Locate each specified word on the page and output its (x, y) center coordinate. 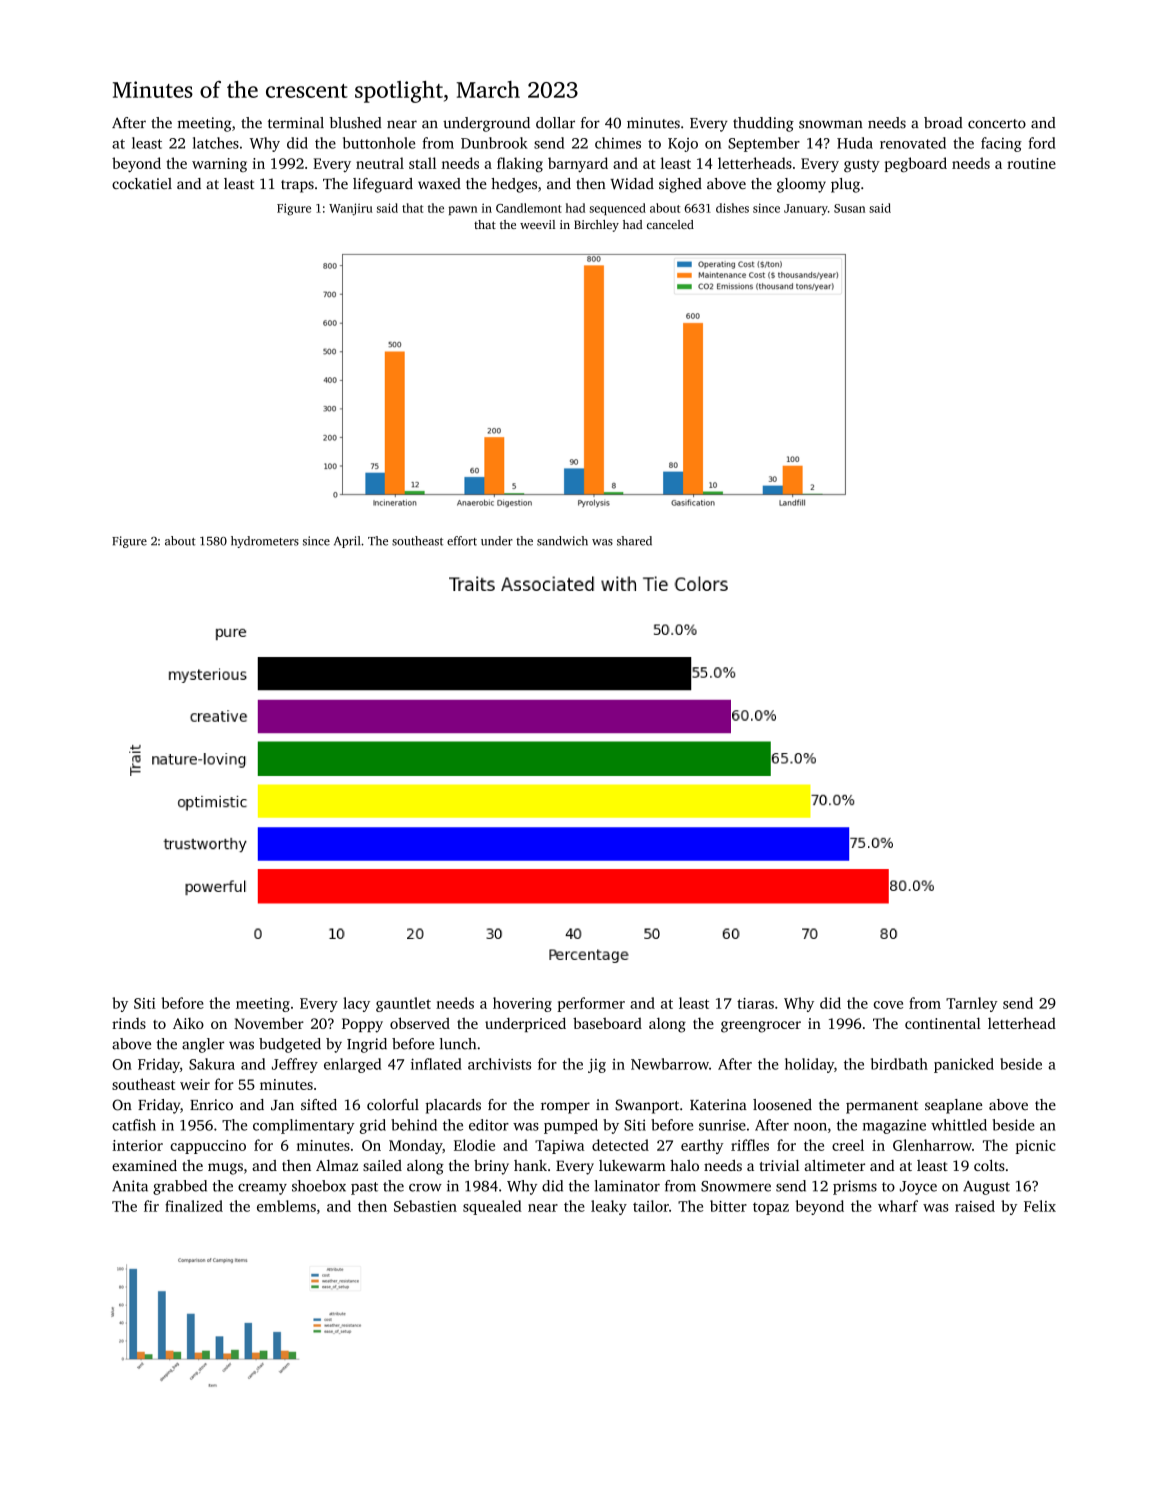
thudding (763, 124)
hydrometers (265, 542)
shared (634, 541)
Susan (849, 208)
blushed (355, 123)
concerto (997, 124)
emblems (286, 1206)
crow (425, 1188)
